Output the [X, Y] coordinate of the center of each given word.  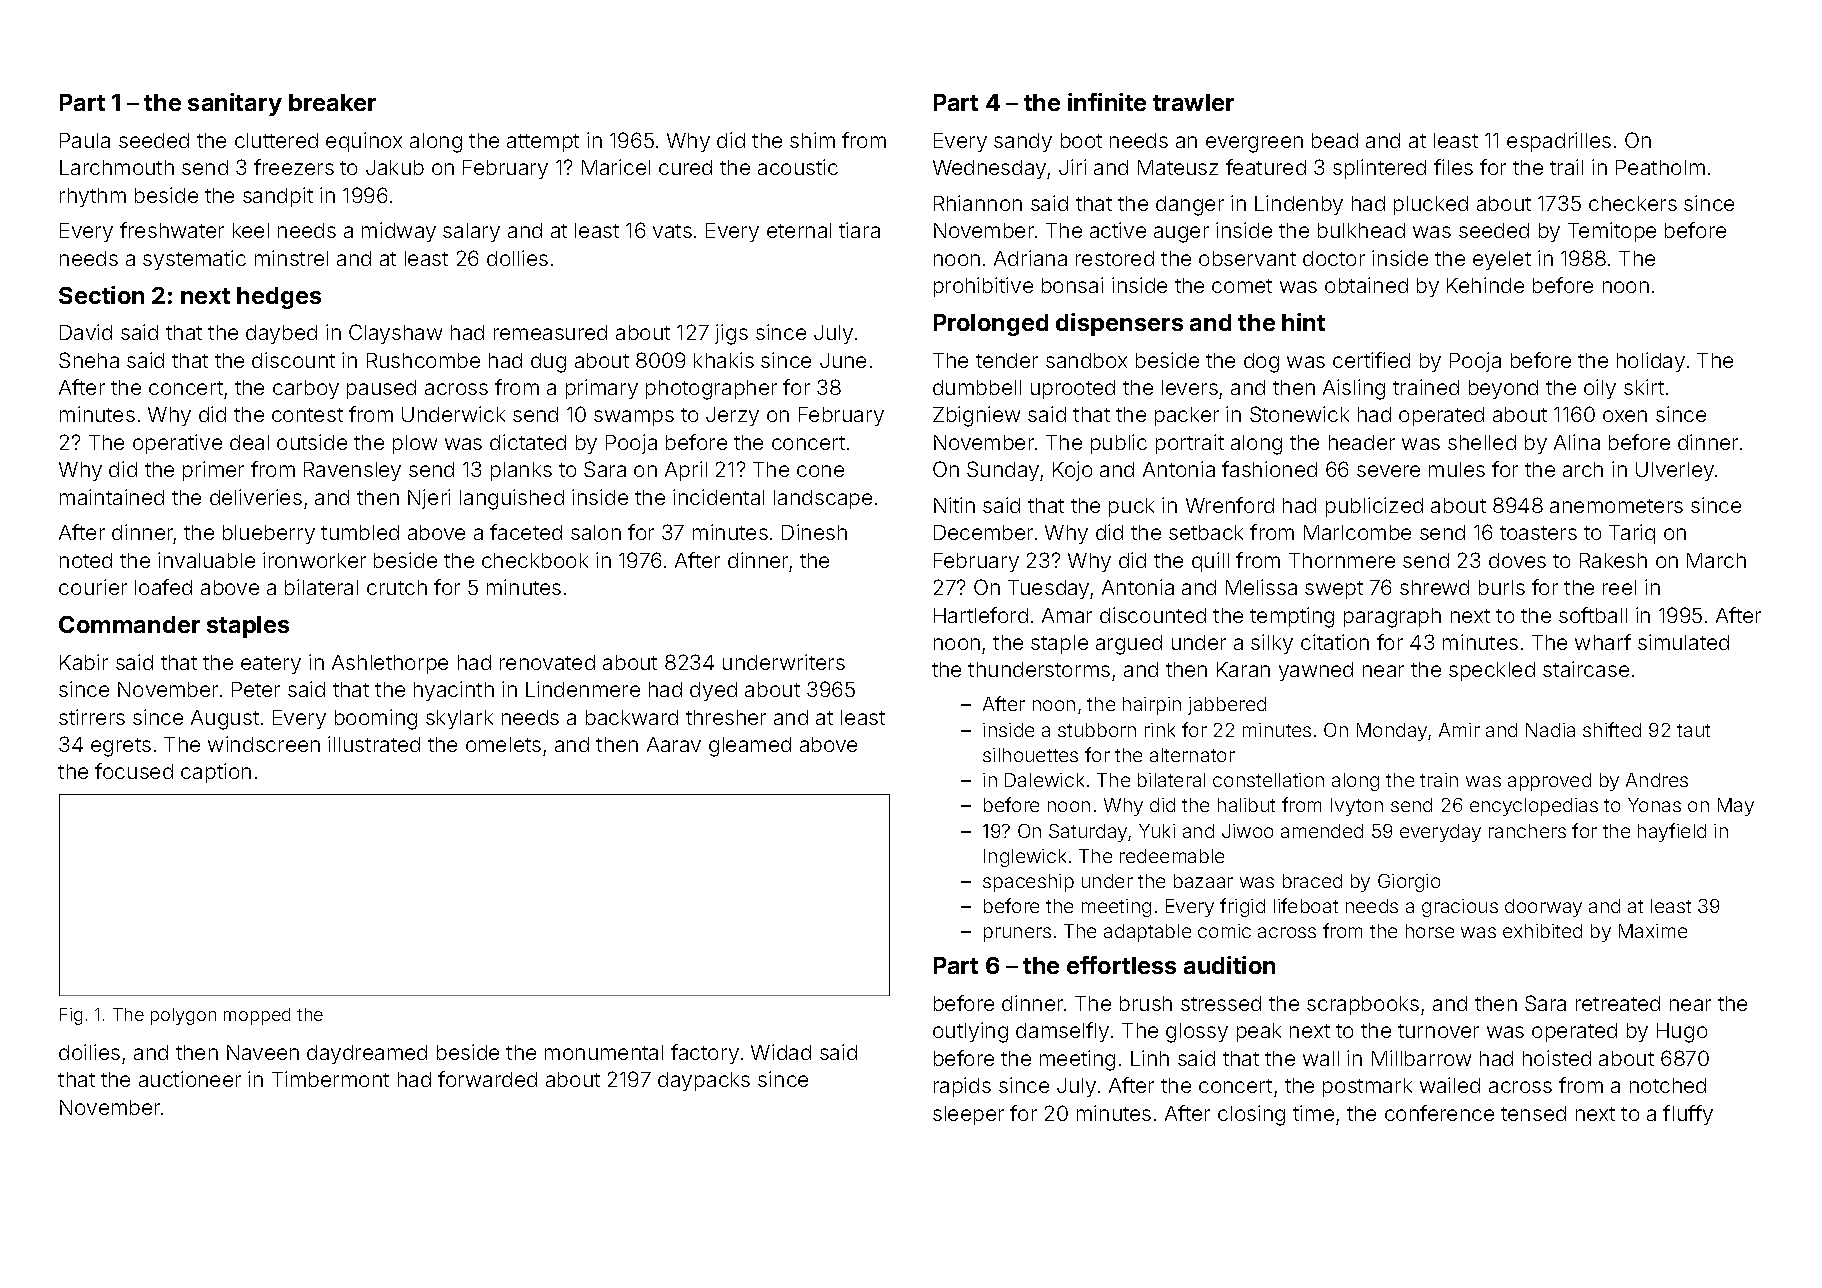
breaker [332, 102]
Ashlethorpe [390, 664]
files [1453, 167]
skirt [1644, 387]
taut [1693, 730]
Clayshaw [395, 334]
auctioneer [190, 1079]
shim [812, 140]
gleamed [750, 747]
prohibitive [983, 287]
